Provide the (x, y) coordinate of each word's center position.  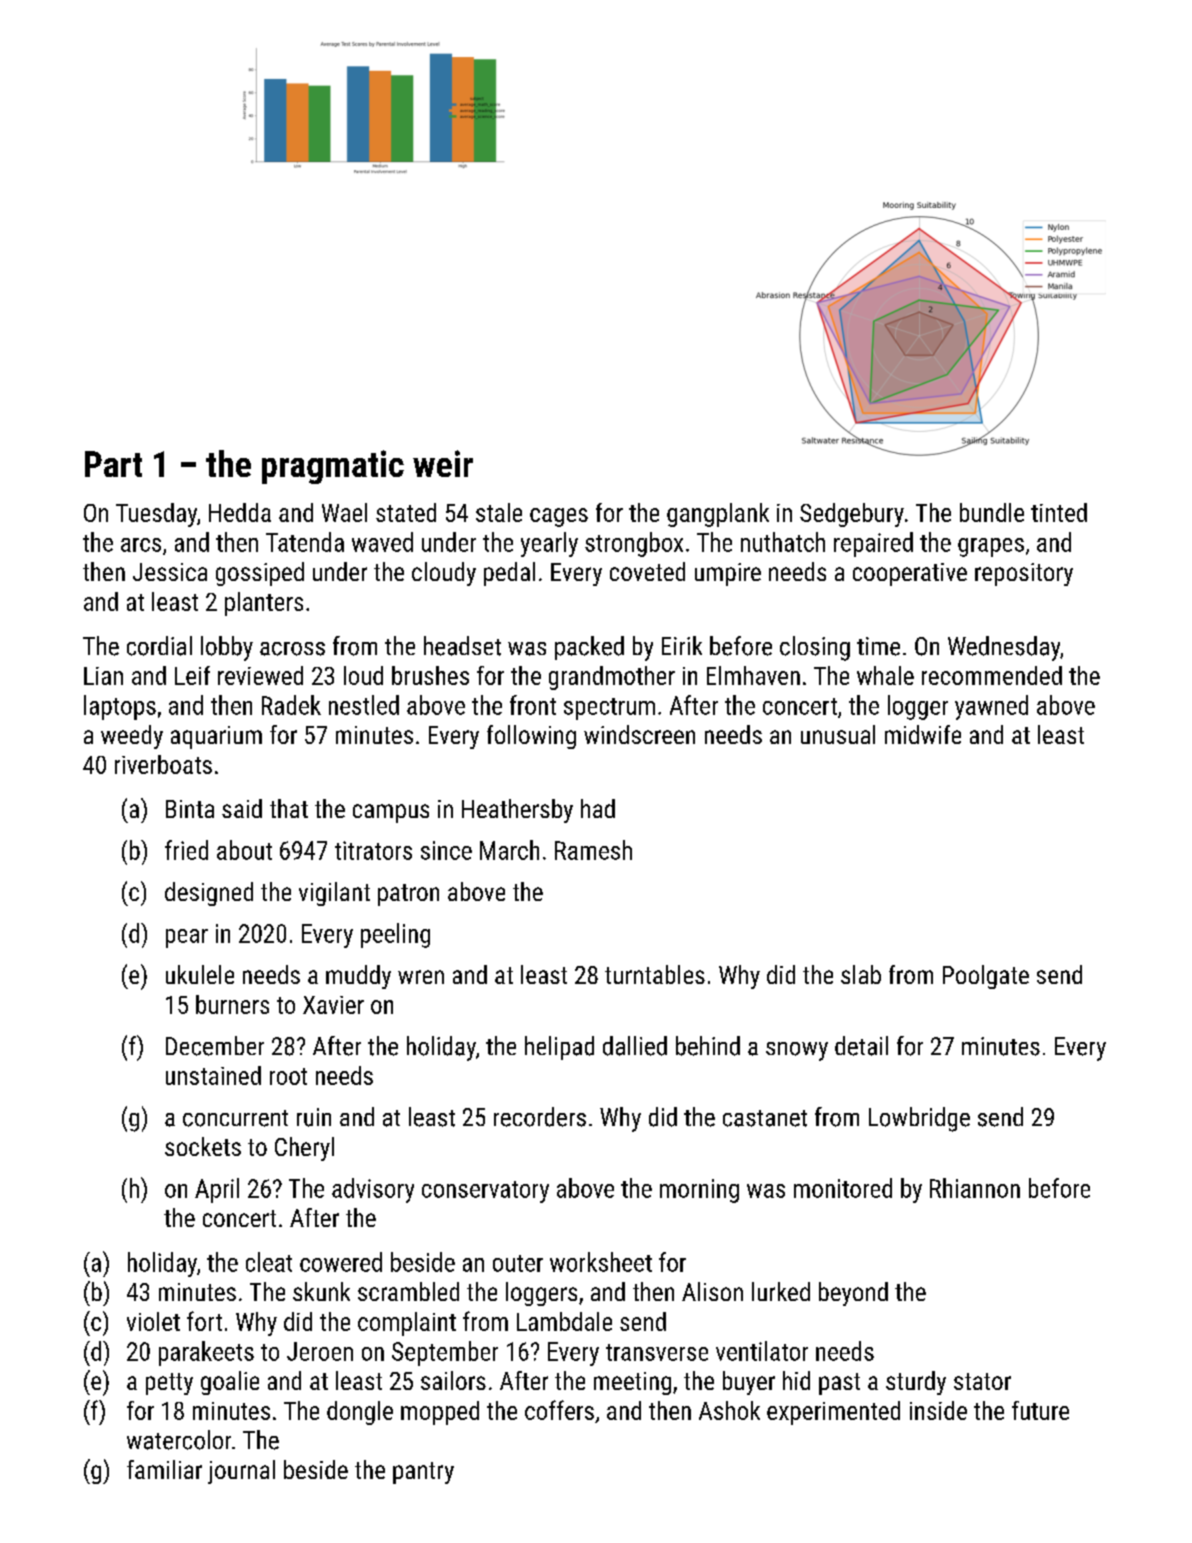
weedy (132, 737)
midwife (923, 734)
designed (209, 894)
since (446, 850)
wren (421, 977)
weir (443, 463)
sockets (203, 1146)
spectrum (609, 709)
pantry (423, 1473)
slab (861, 974)
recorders (540, 1117)
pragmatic (333, 467)
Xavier (333, 1005)
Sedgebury (852, 515)
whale (885, 675)
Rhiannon (975, 1188)
